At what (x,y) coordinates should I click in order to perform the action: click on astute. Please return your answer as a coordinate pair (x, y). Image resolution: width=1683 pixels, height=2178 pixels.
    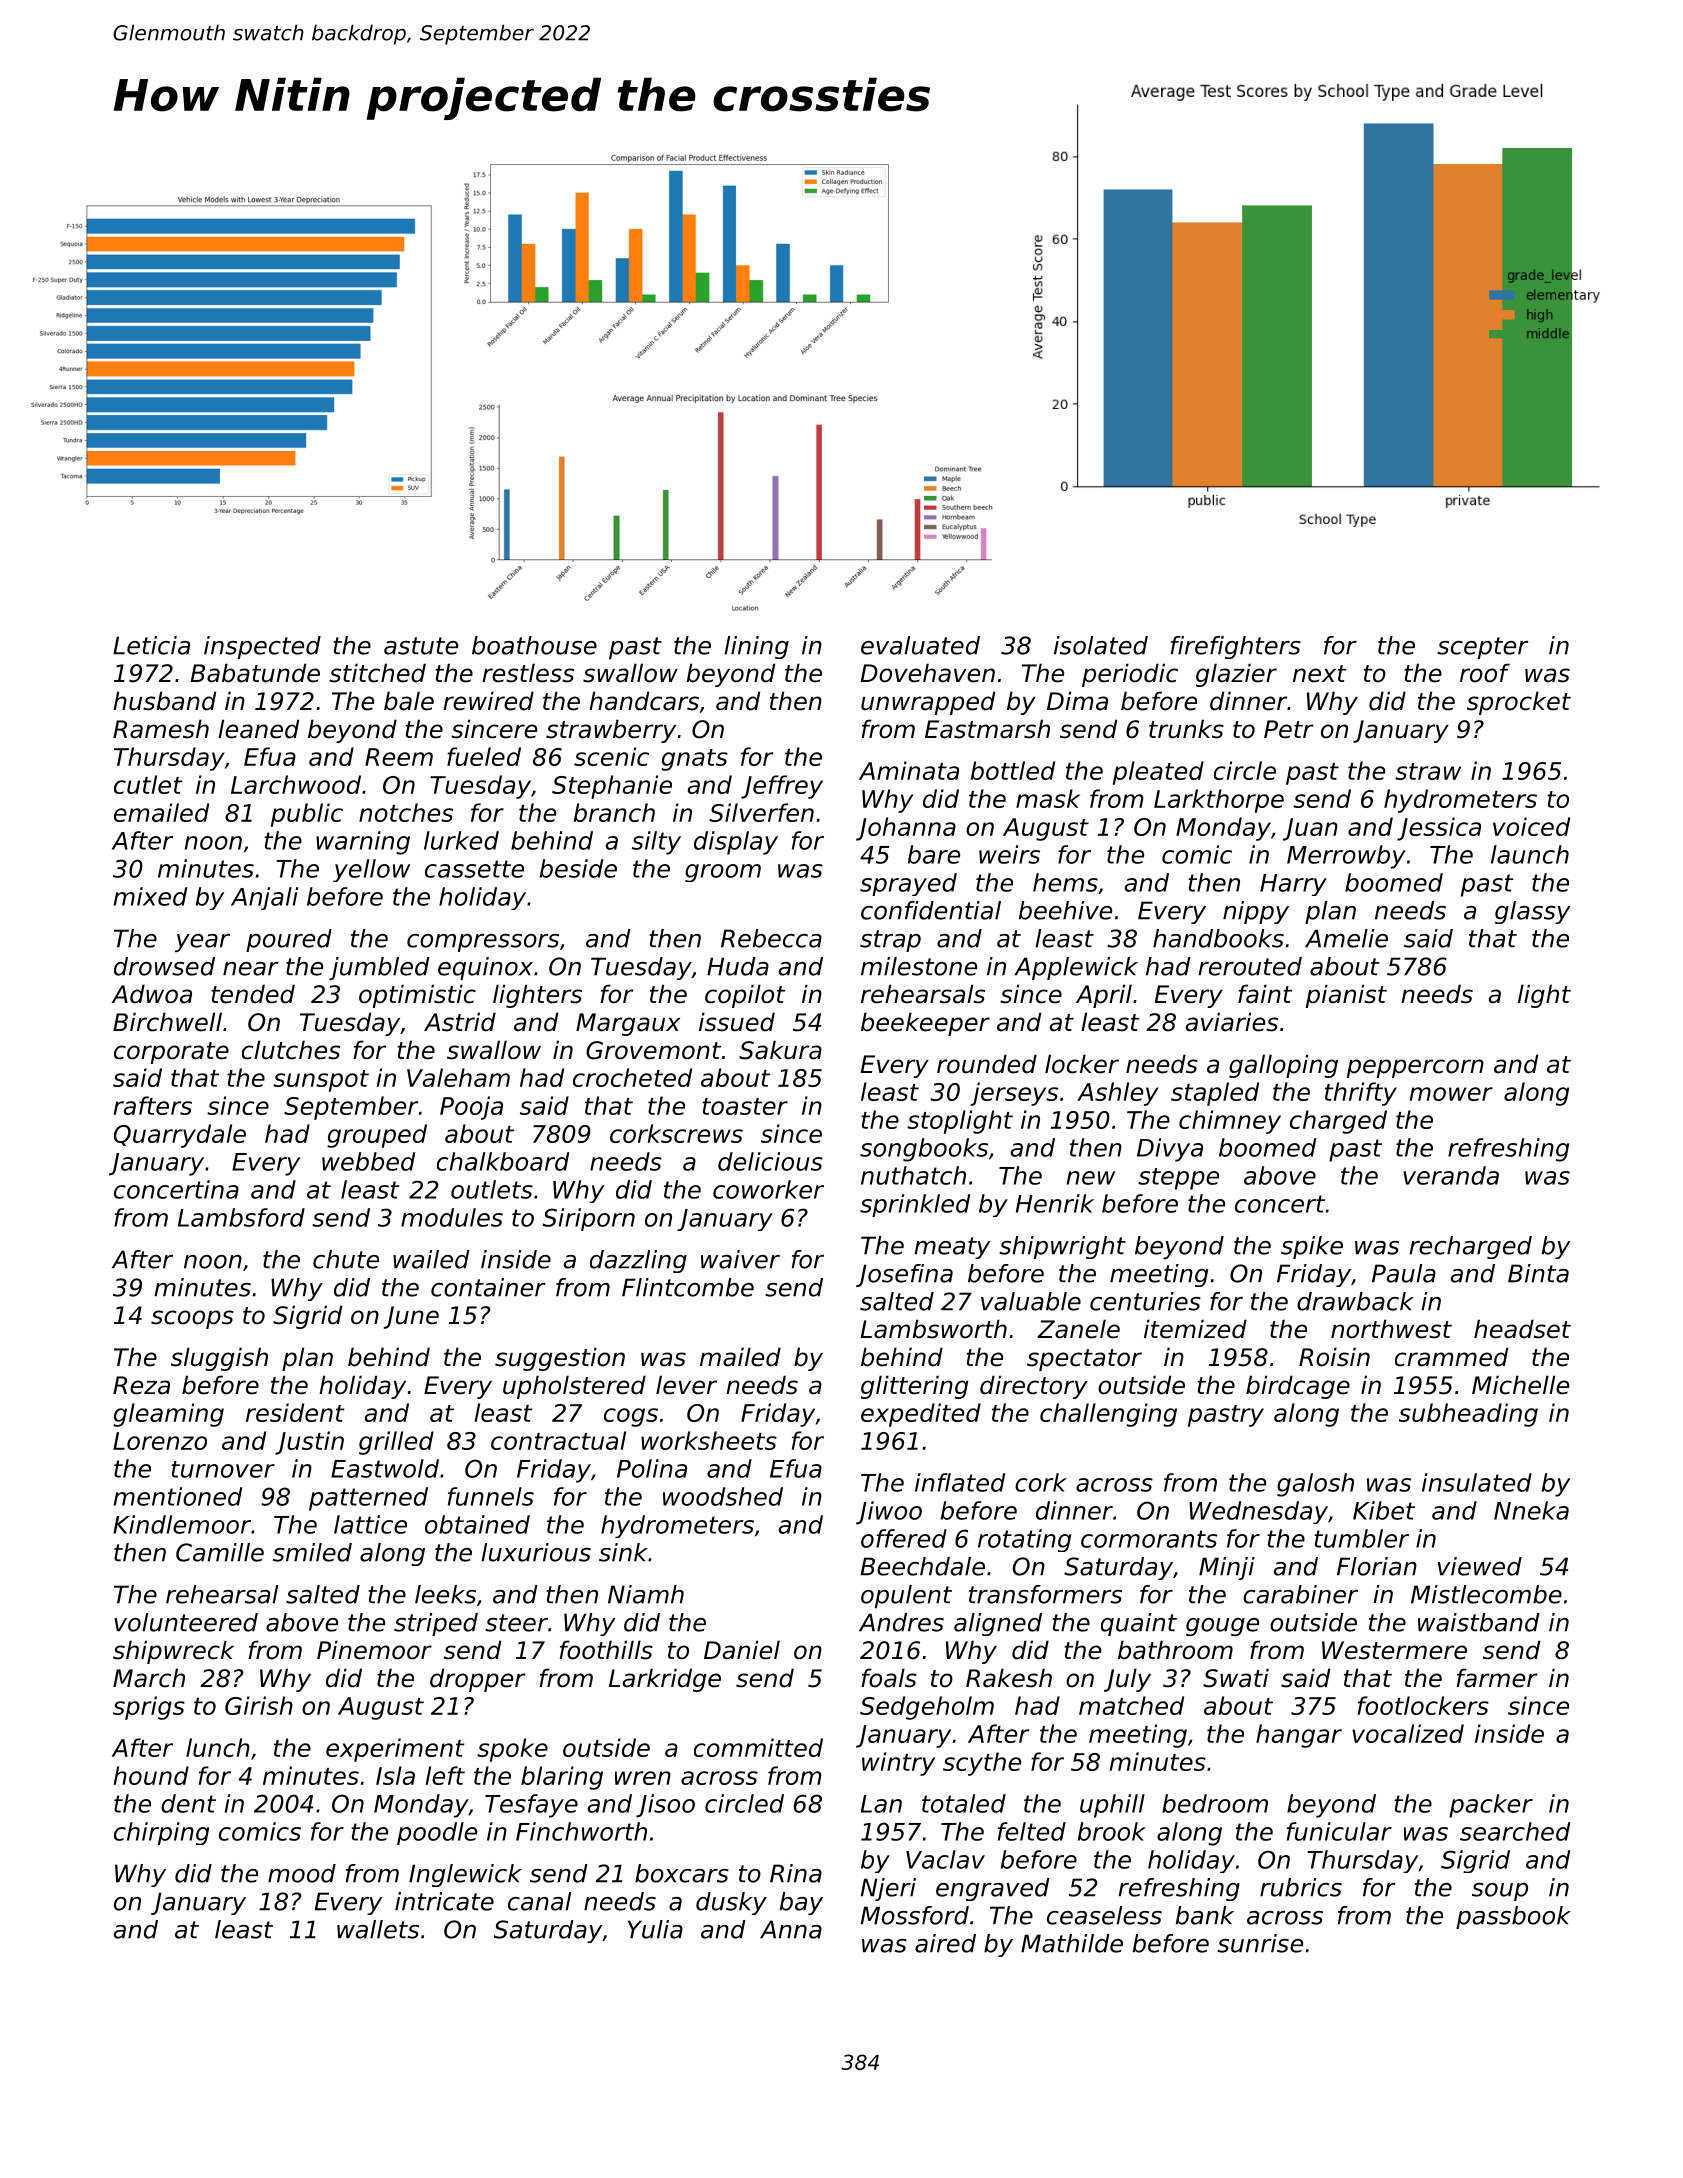
    Looking at the image, I should click on (421, 646).
